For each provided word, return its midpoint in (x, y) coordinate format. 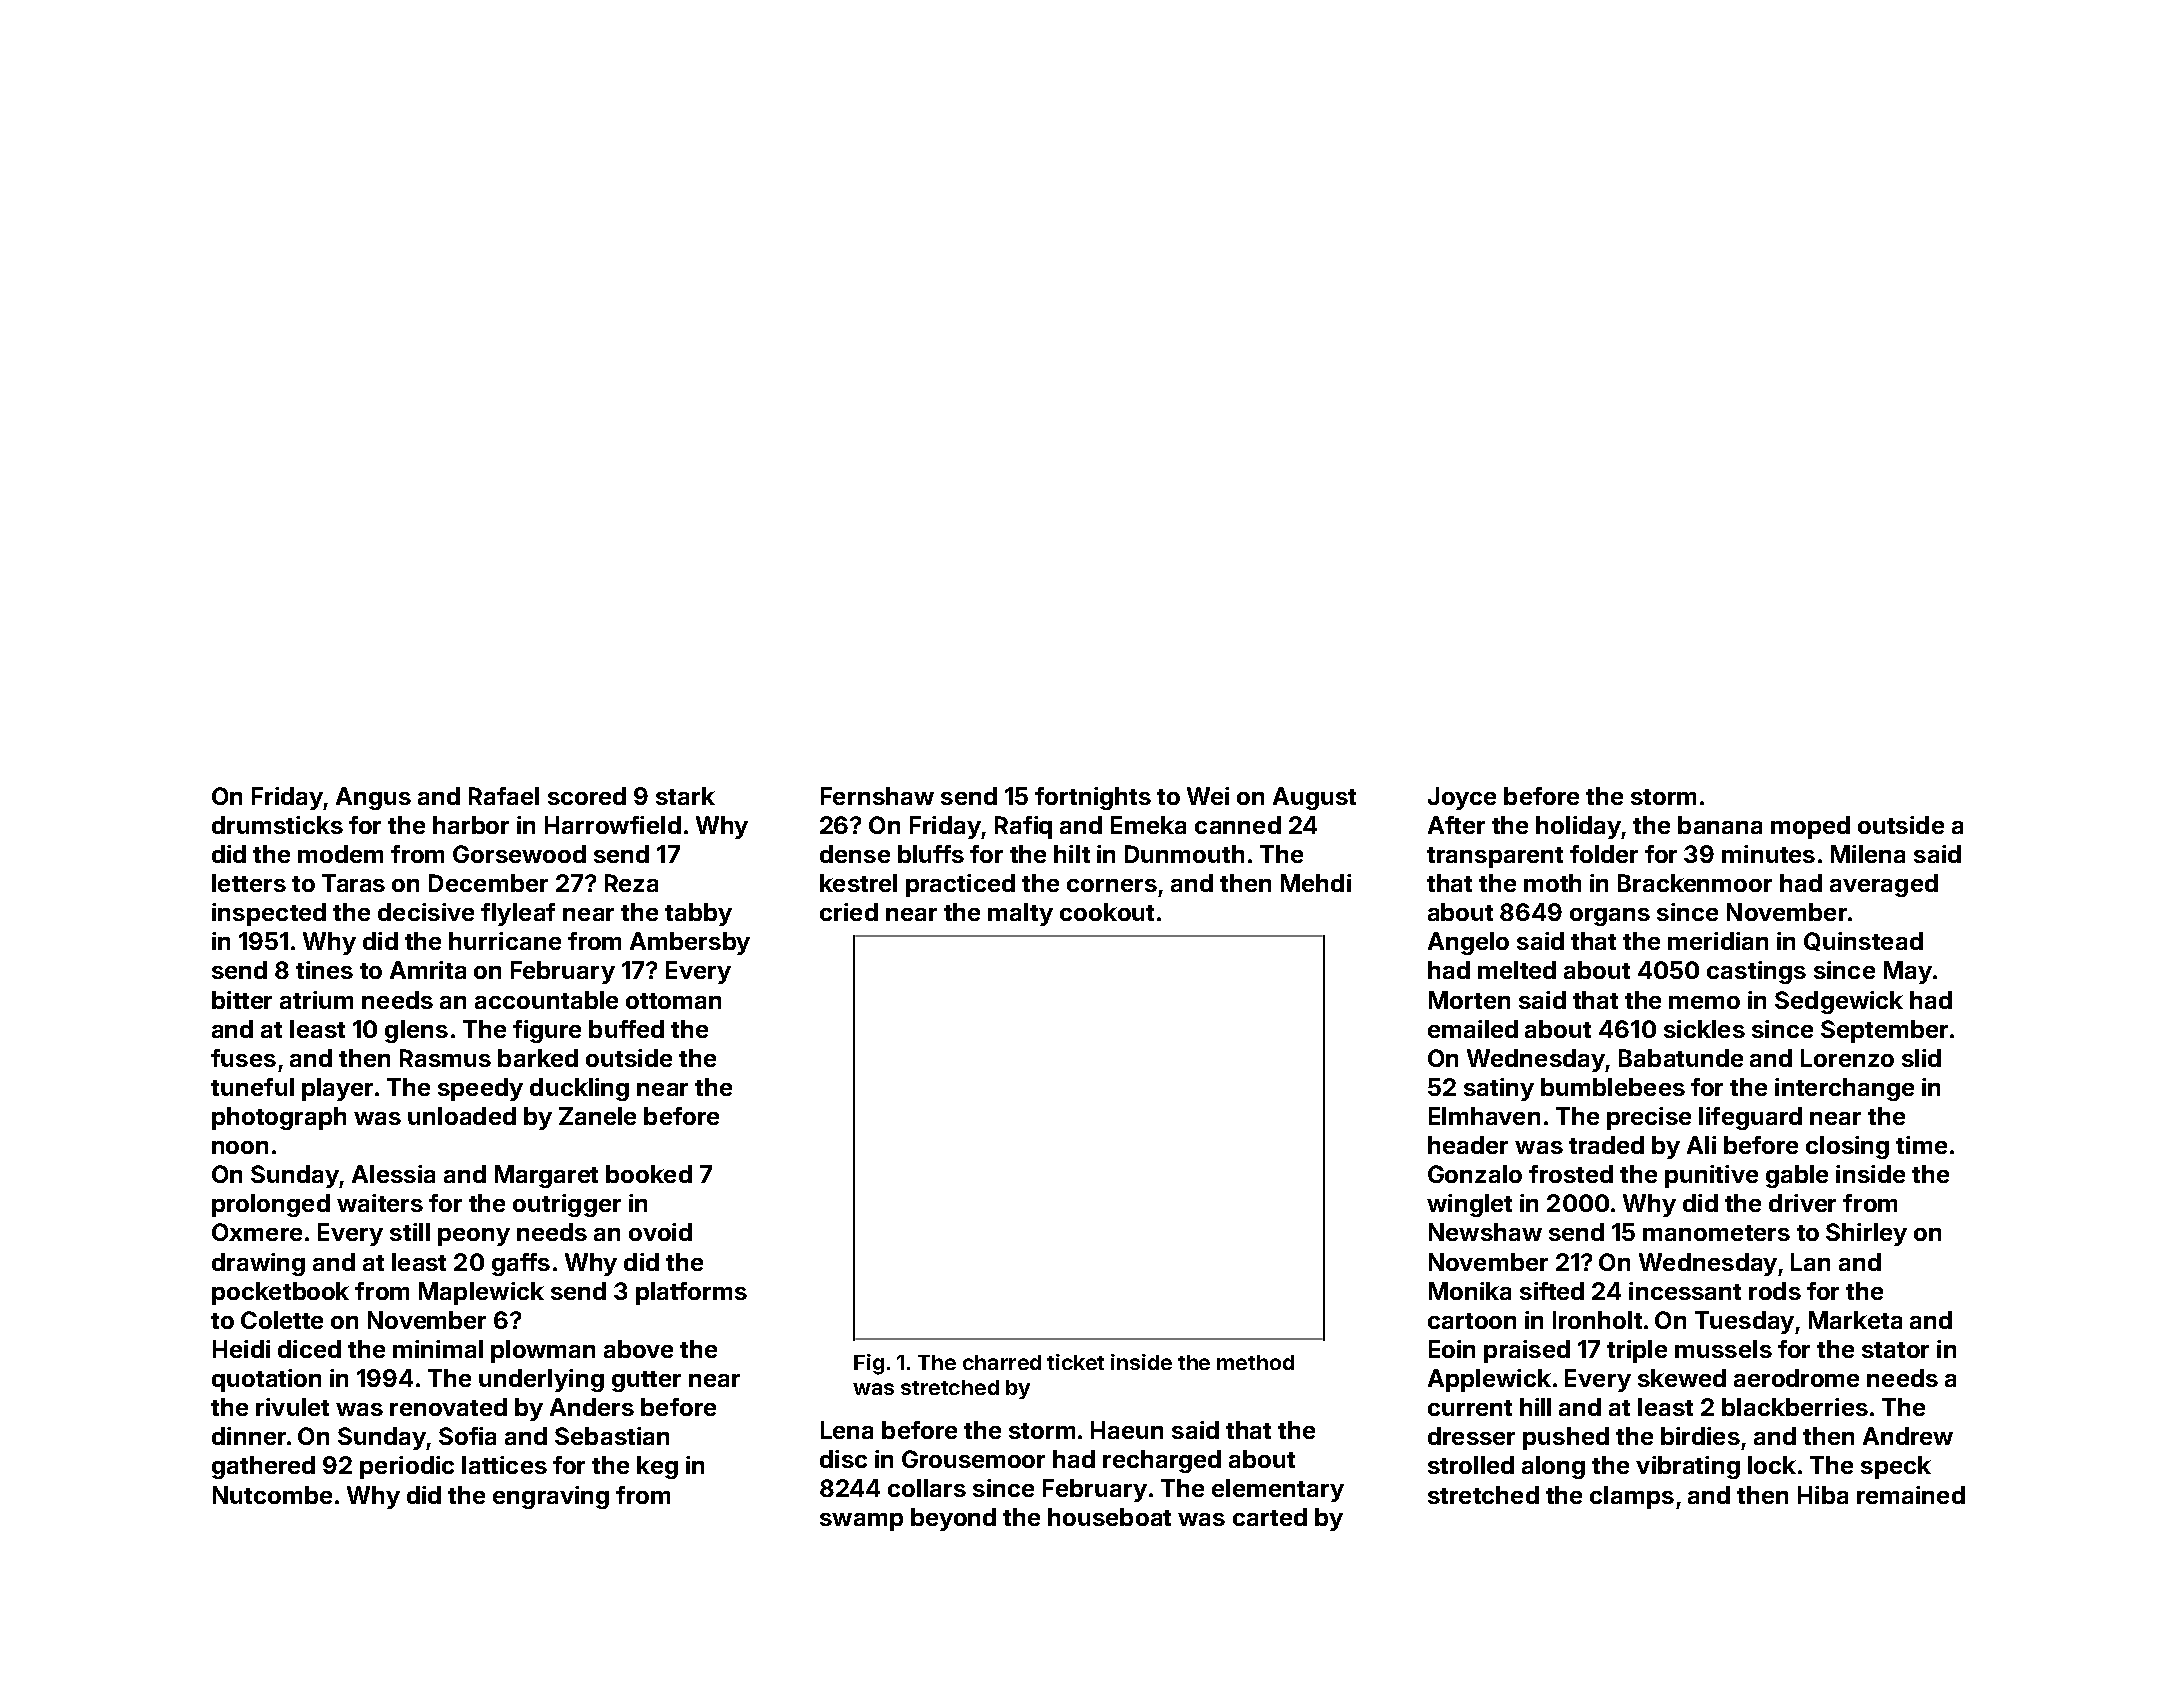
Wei (1208, 796)
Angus (373, 798)
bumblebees (1613, 1087)
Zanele (597, 1116)
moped (1810, 827)
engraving (551, 1497)
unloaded (462, 1116)
